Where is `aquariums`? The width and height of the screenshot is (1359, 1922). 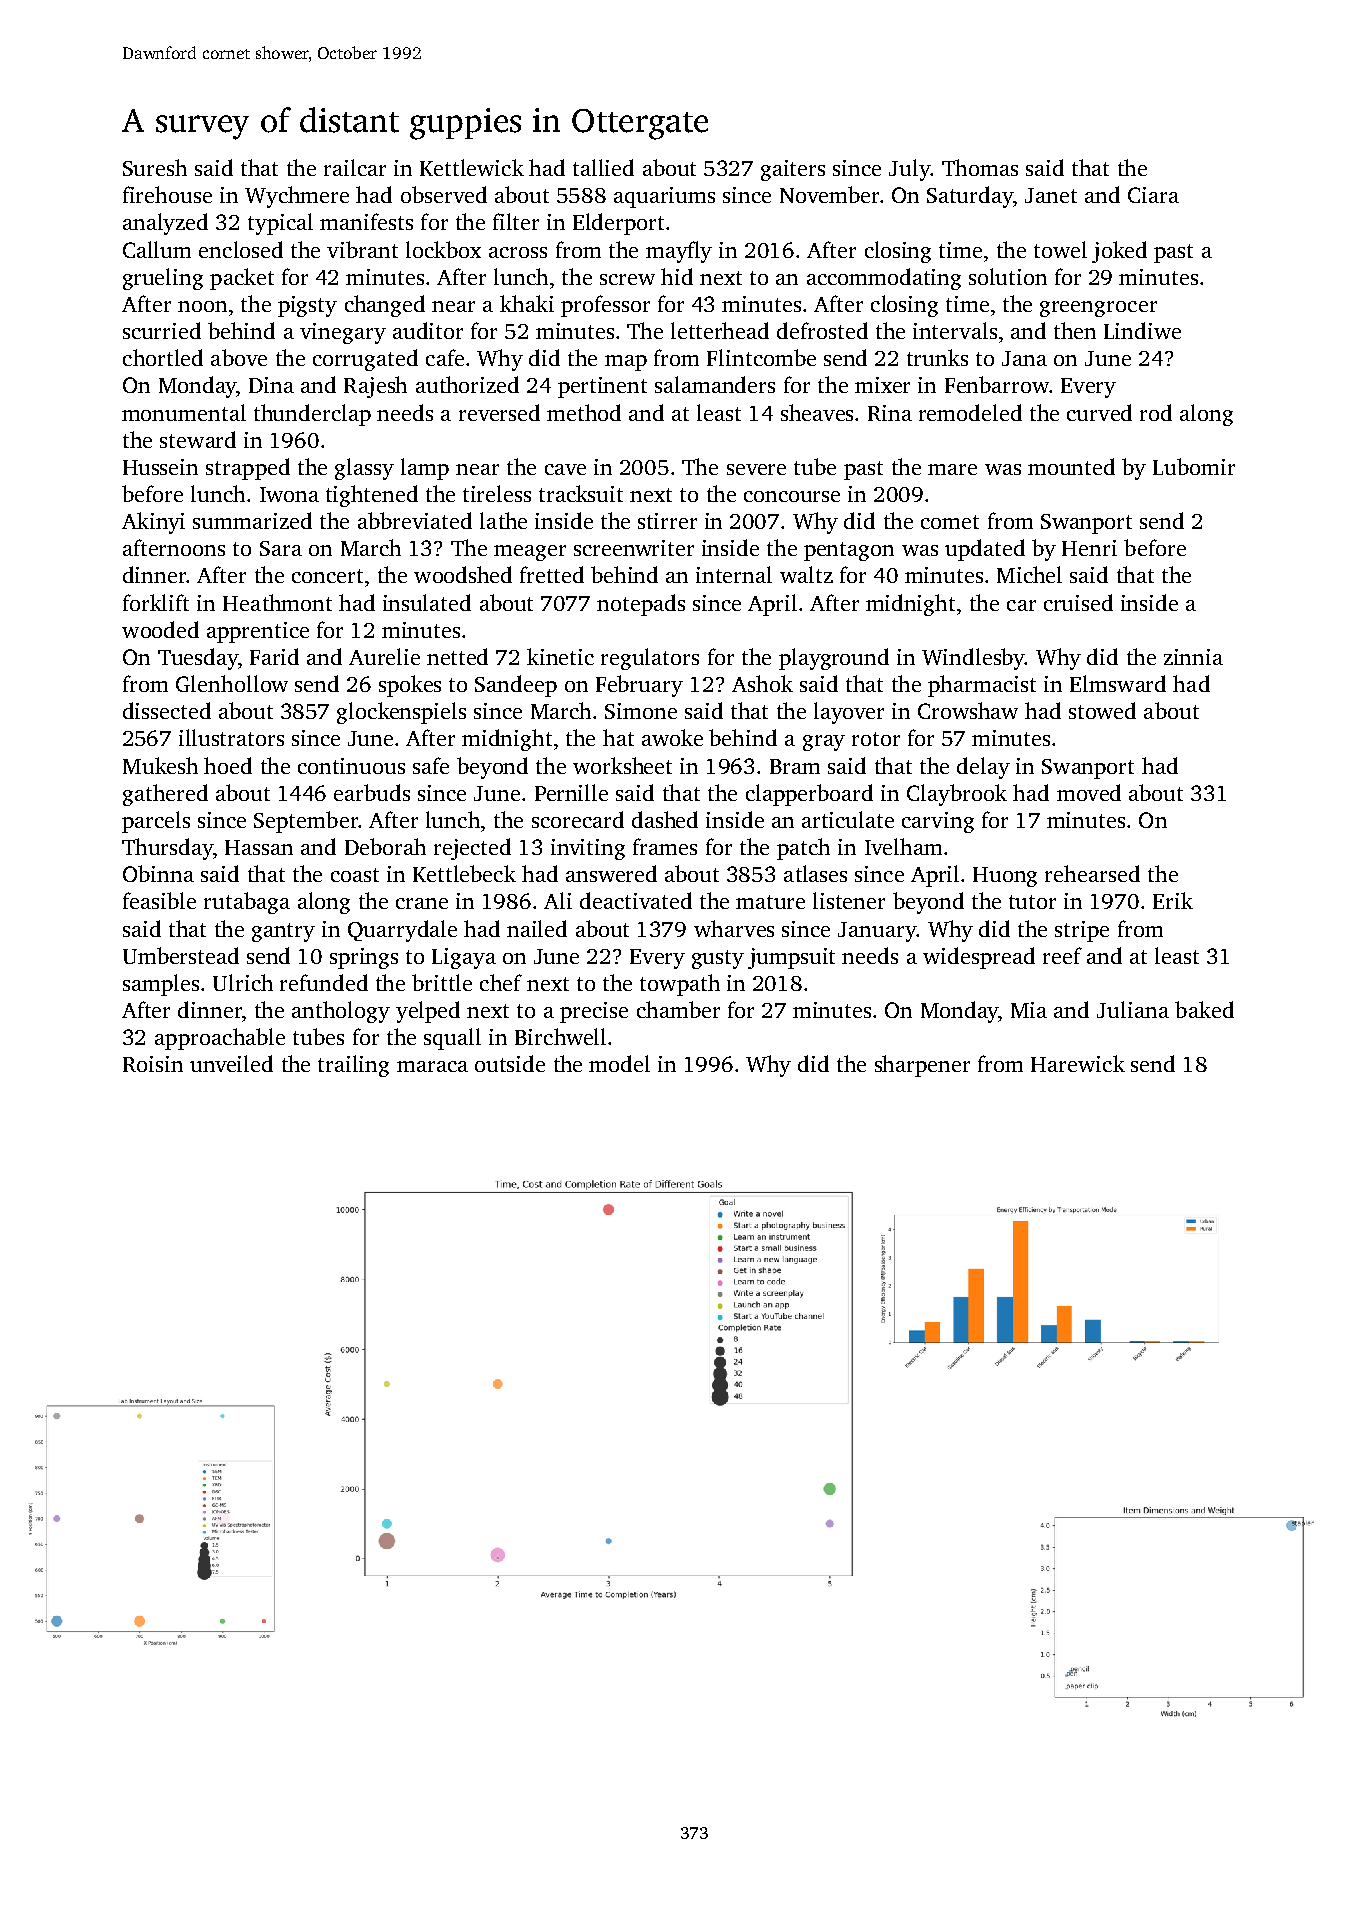 aquariums is located at coordinates (664, 197).
